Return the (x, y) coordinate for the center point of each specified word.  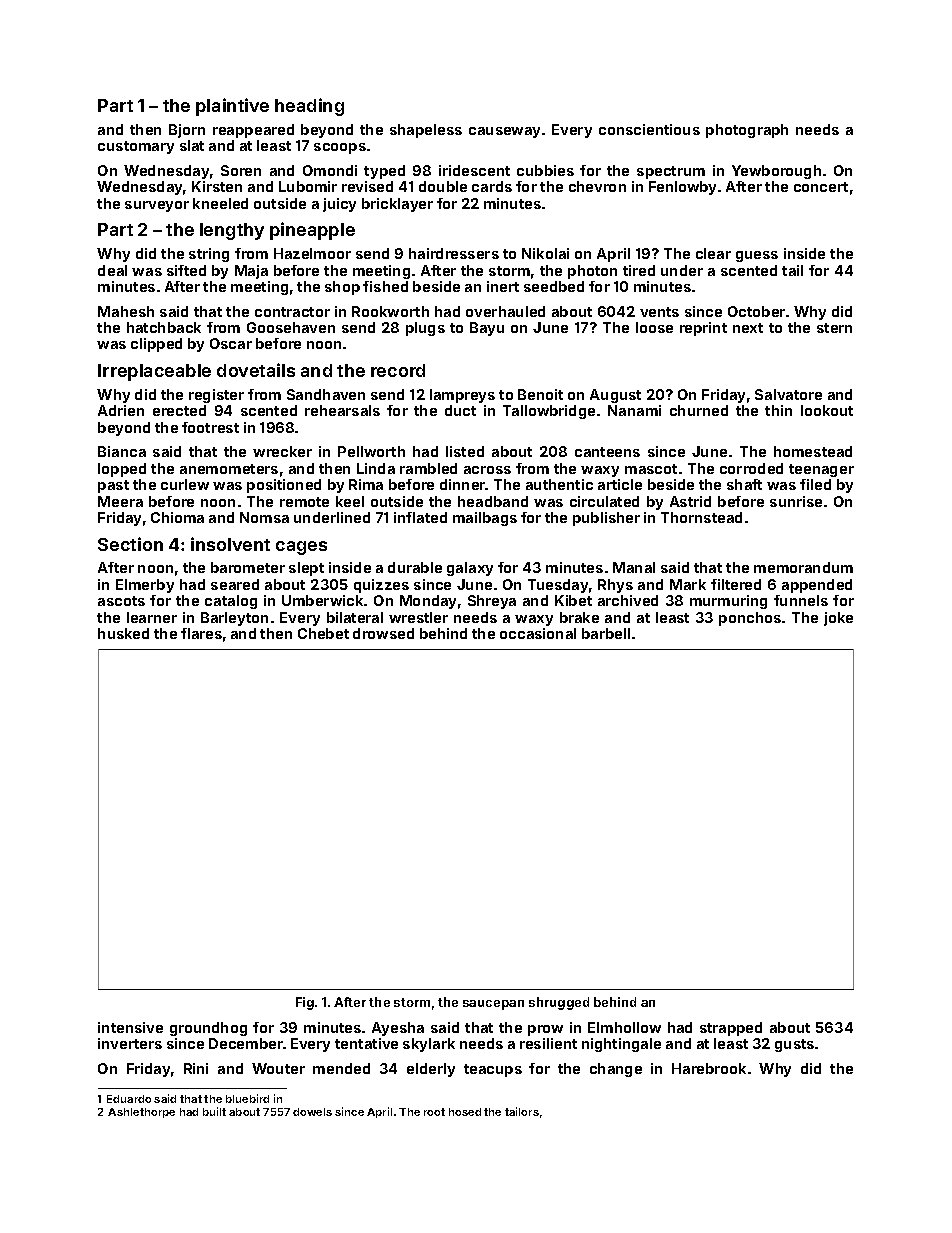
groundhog (208, 1029)
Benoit (540, 394)
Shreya (492, 602)
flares (201, 633)
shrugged (559, 1003)
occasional (538, 633)
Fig (305, 1003)
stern (834, 328)
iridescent (474, 170)
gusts (794, 1045)
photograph (747, 131)
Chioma (177, 517)
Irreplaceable (154, 372)
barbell (606, 633)
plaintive (232, 107)
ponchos (750, 619)
